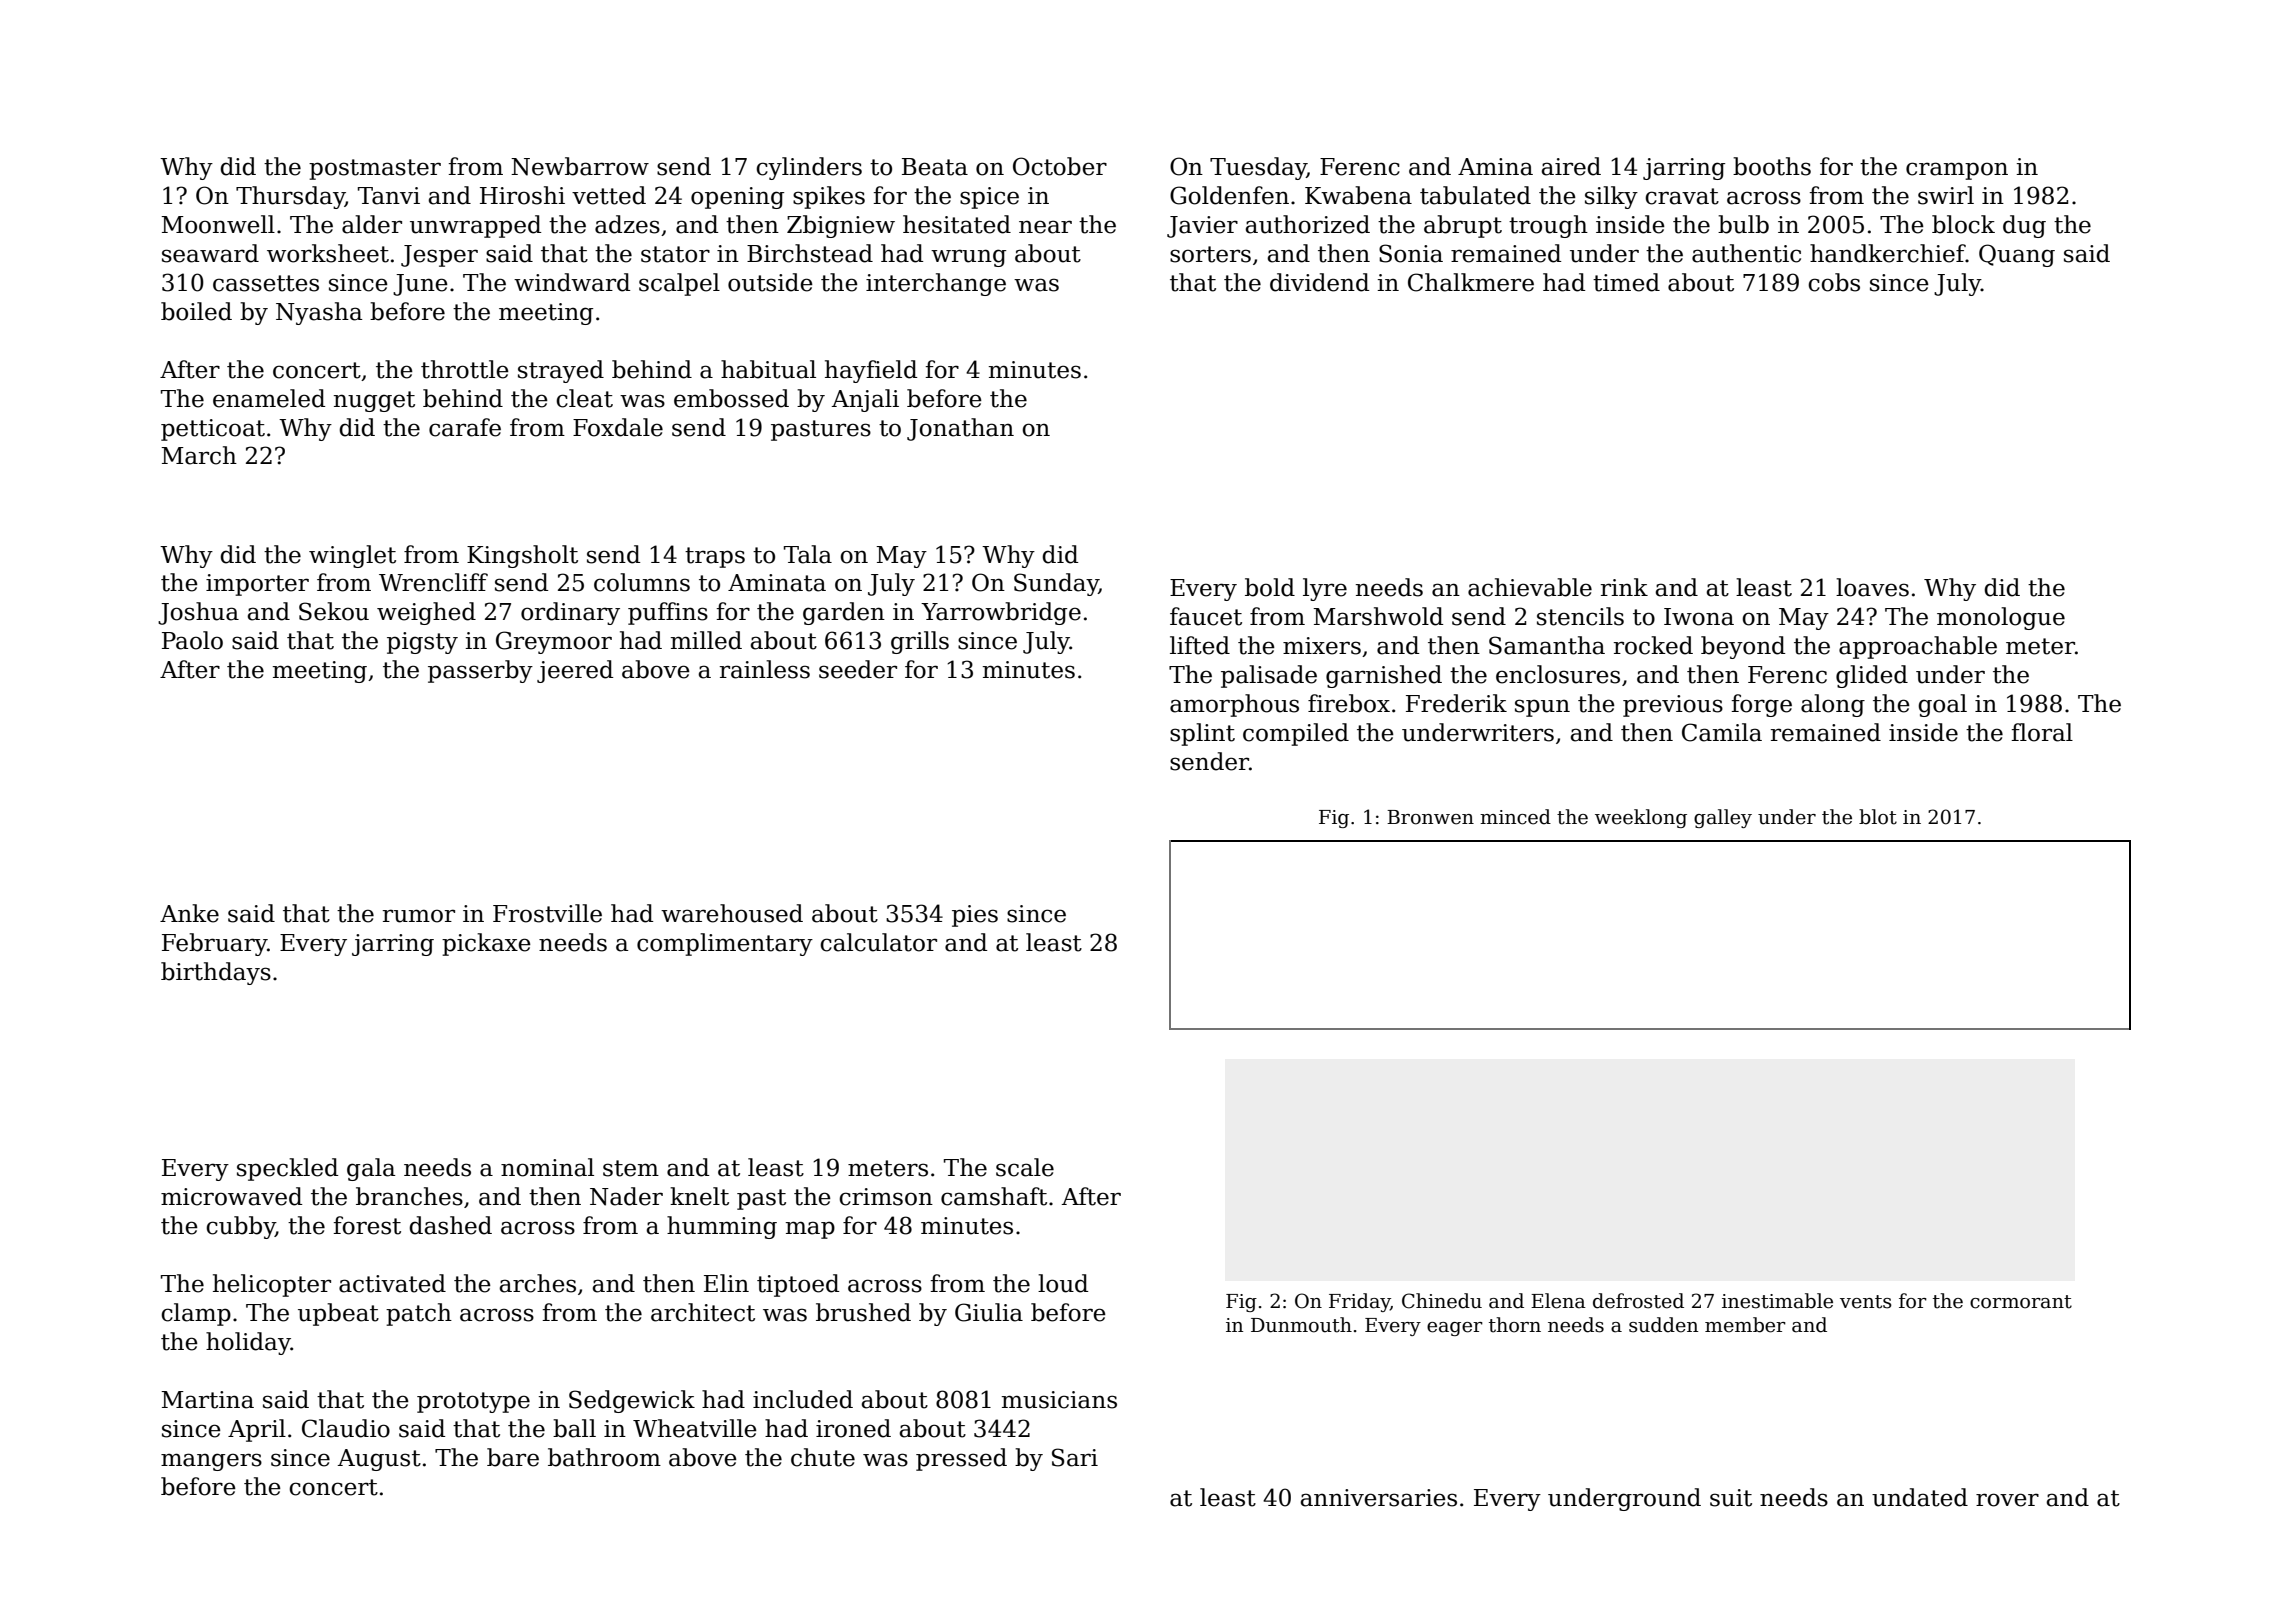  Describe the element at coordinates (858, 669) in the screenshot. I see `seeder` at that location.
